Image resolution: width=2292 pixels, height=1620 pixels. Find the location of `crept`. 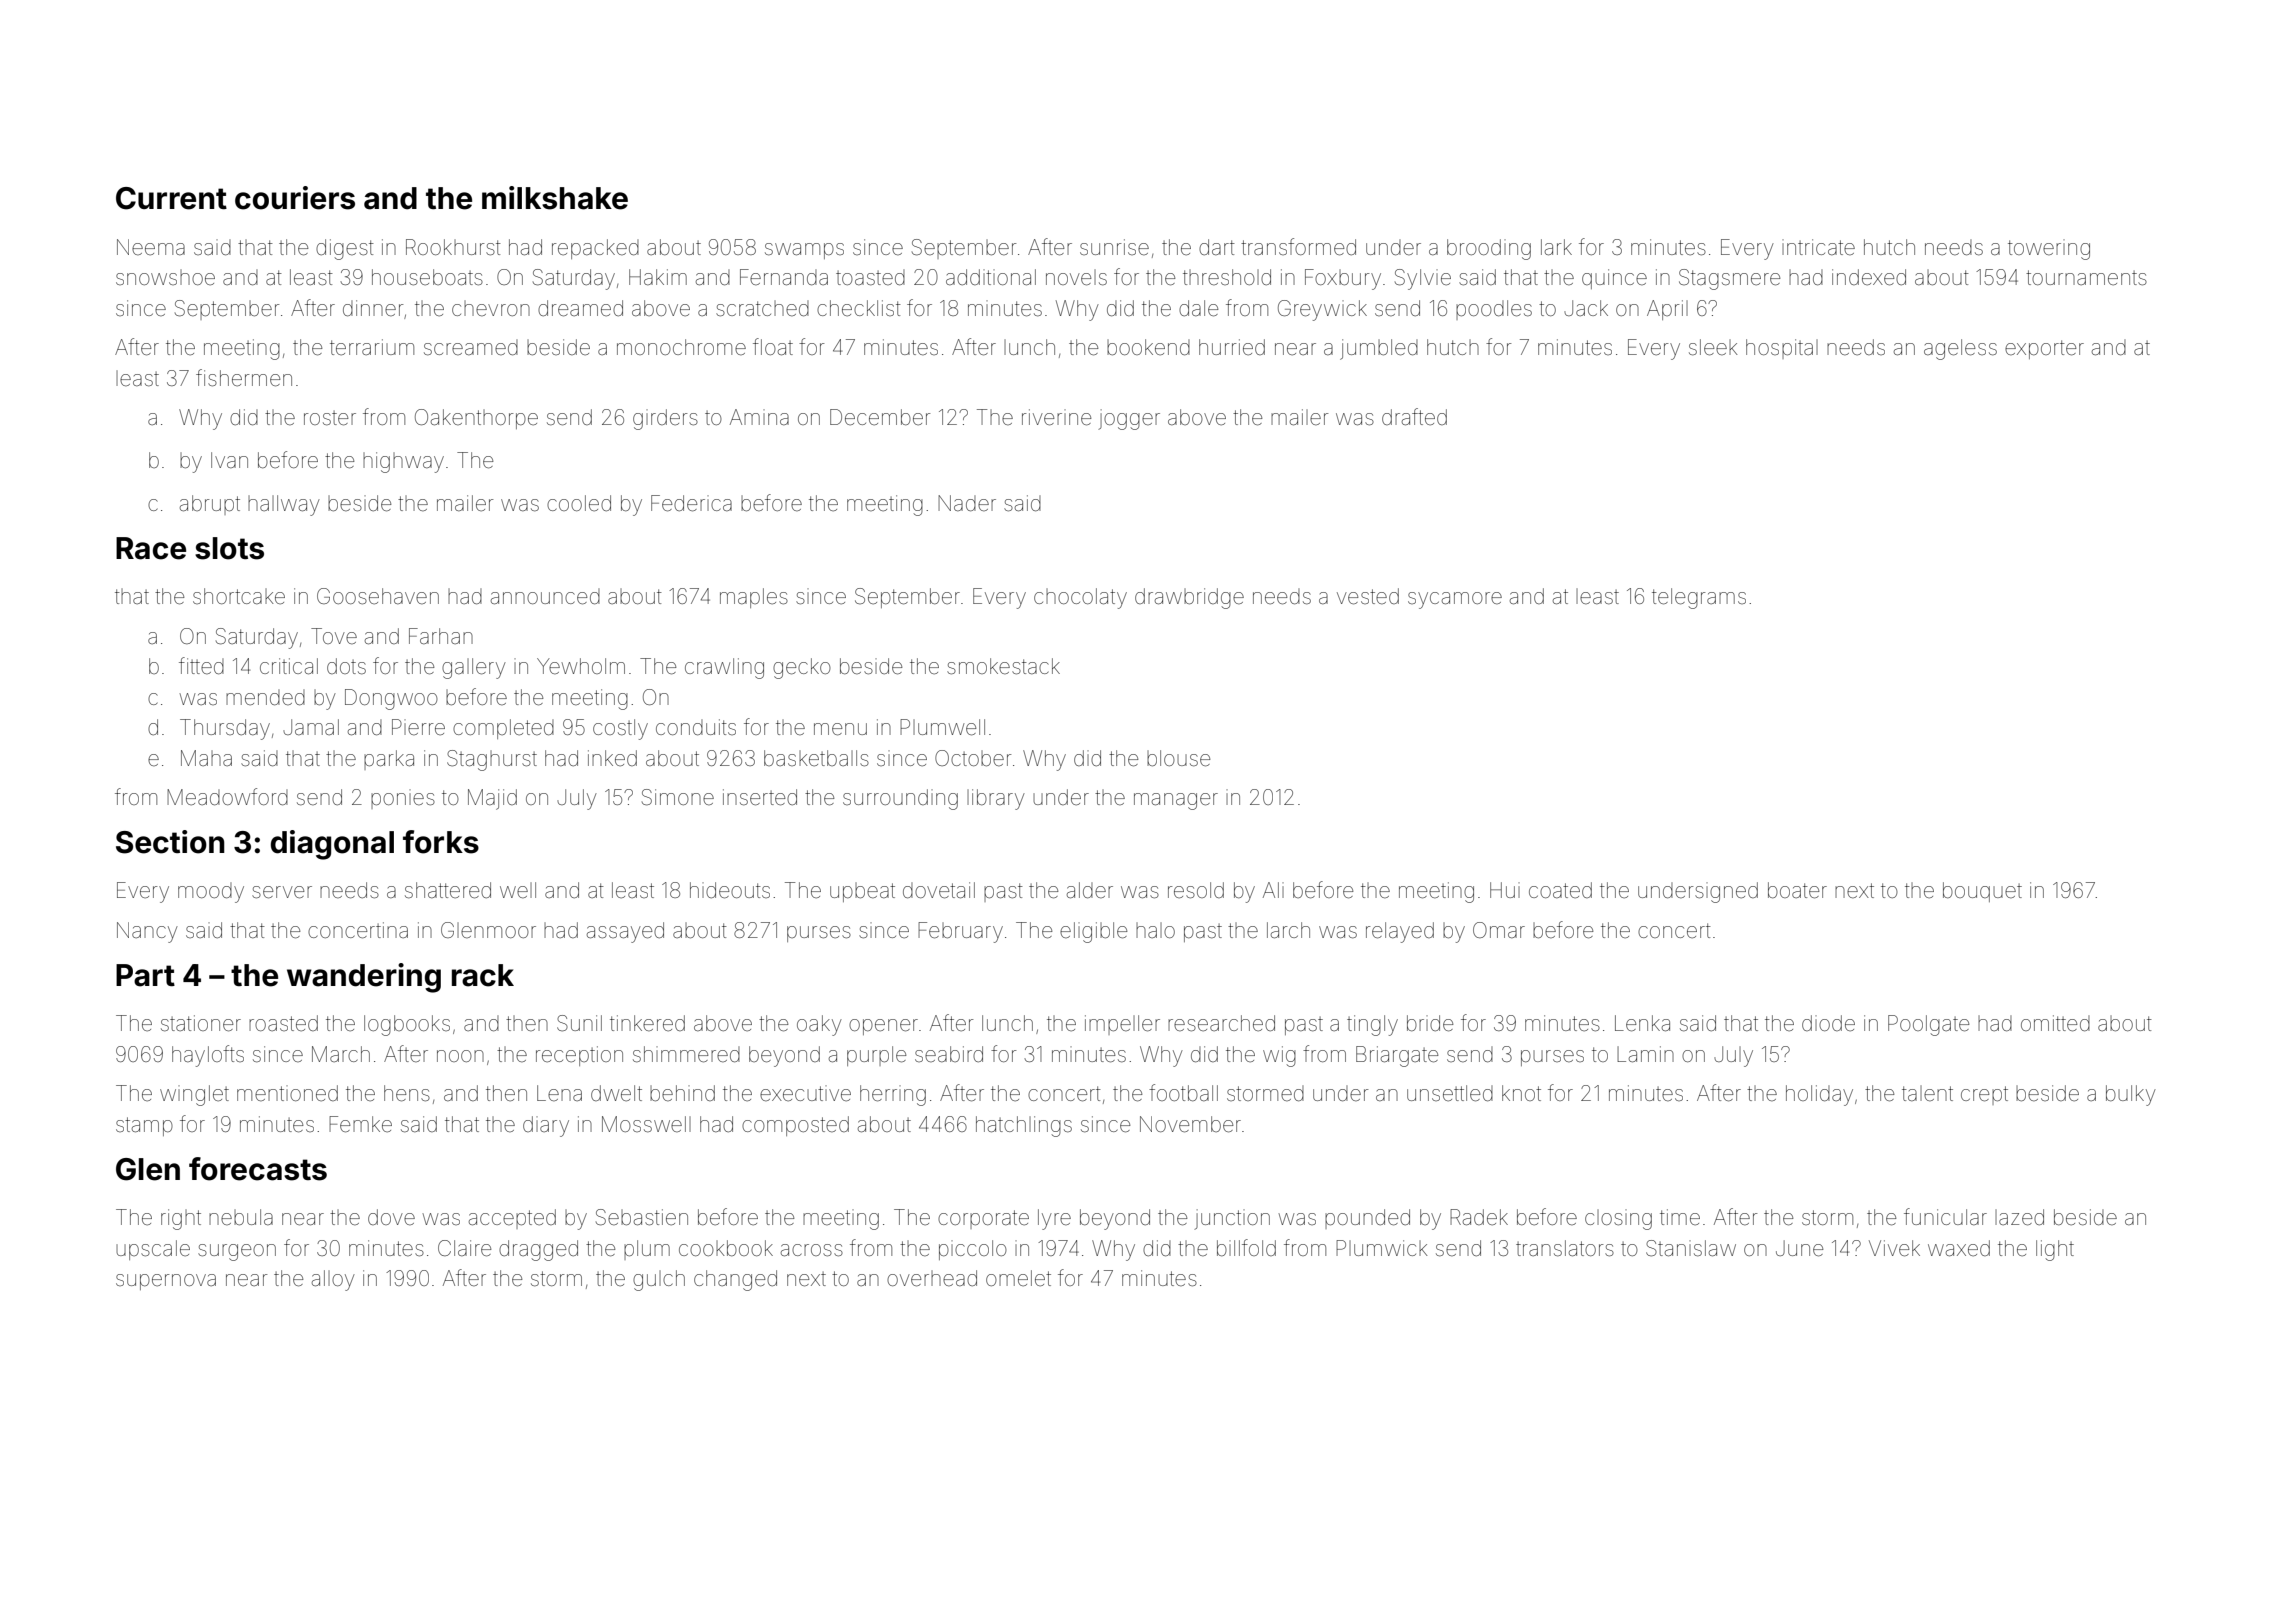

crept is located at coordinates (1984, 1095).
